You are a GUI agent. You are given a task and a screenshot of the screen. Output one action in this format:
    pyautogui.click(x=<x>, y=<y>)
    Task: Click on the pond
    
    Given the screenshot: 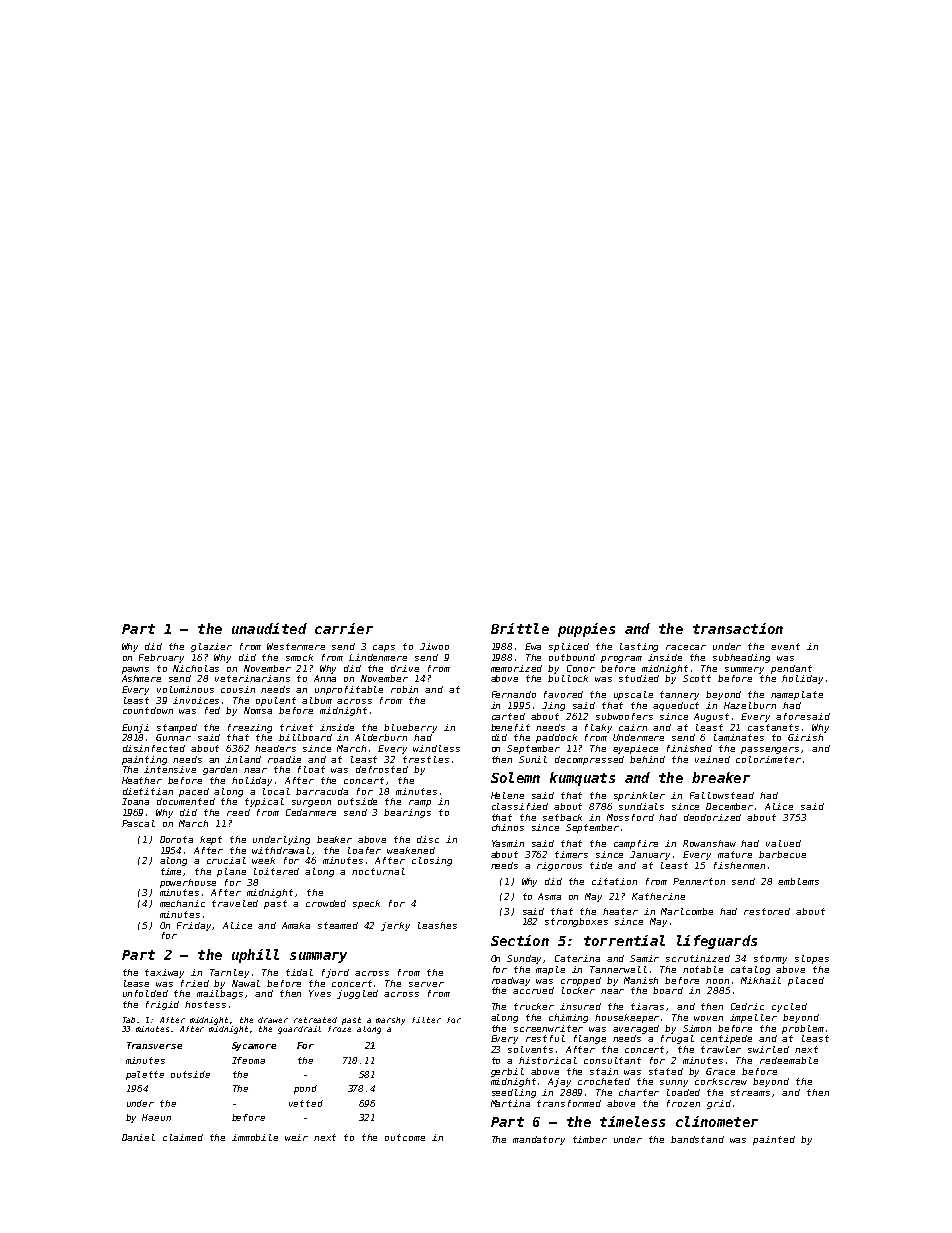 What is the action you would take?
    pyautogui.click(x=305, y=1089)
